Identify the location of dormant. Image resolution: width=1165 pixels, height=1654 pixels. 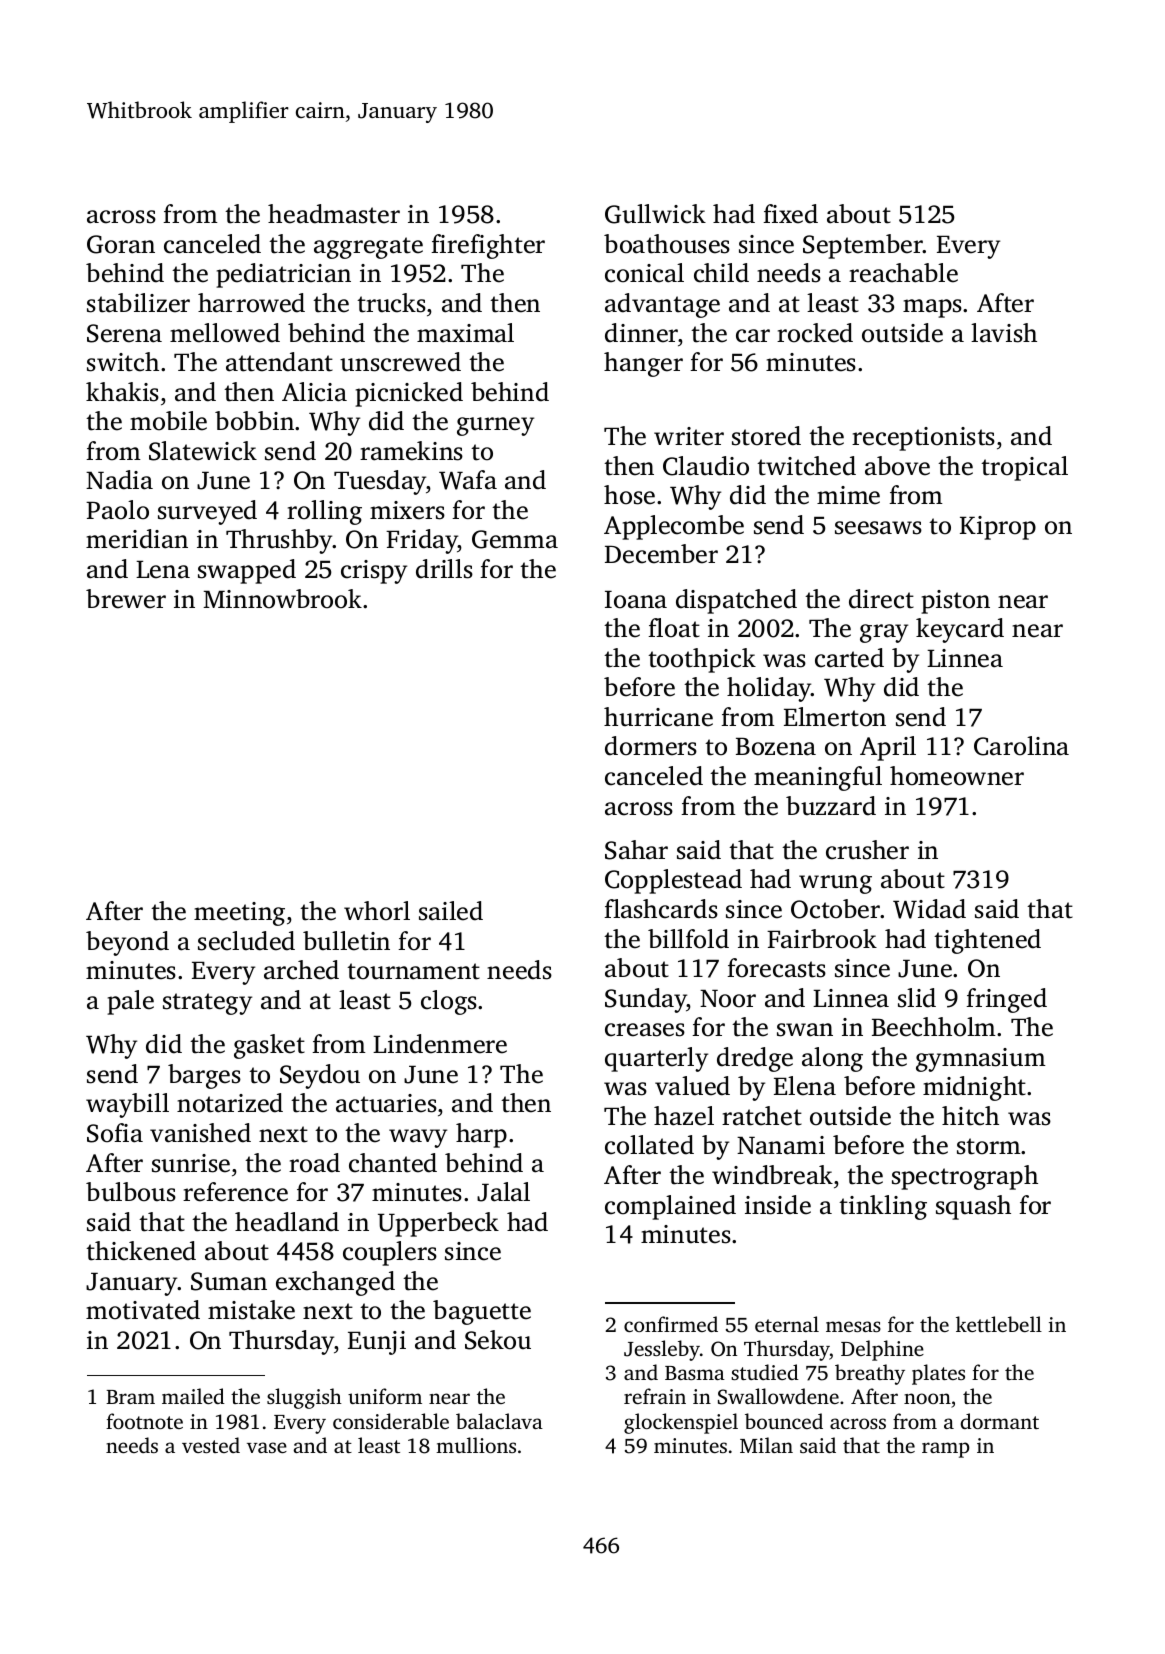
(1000, 1421).
